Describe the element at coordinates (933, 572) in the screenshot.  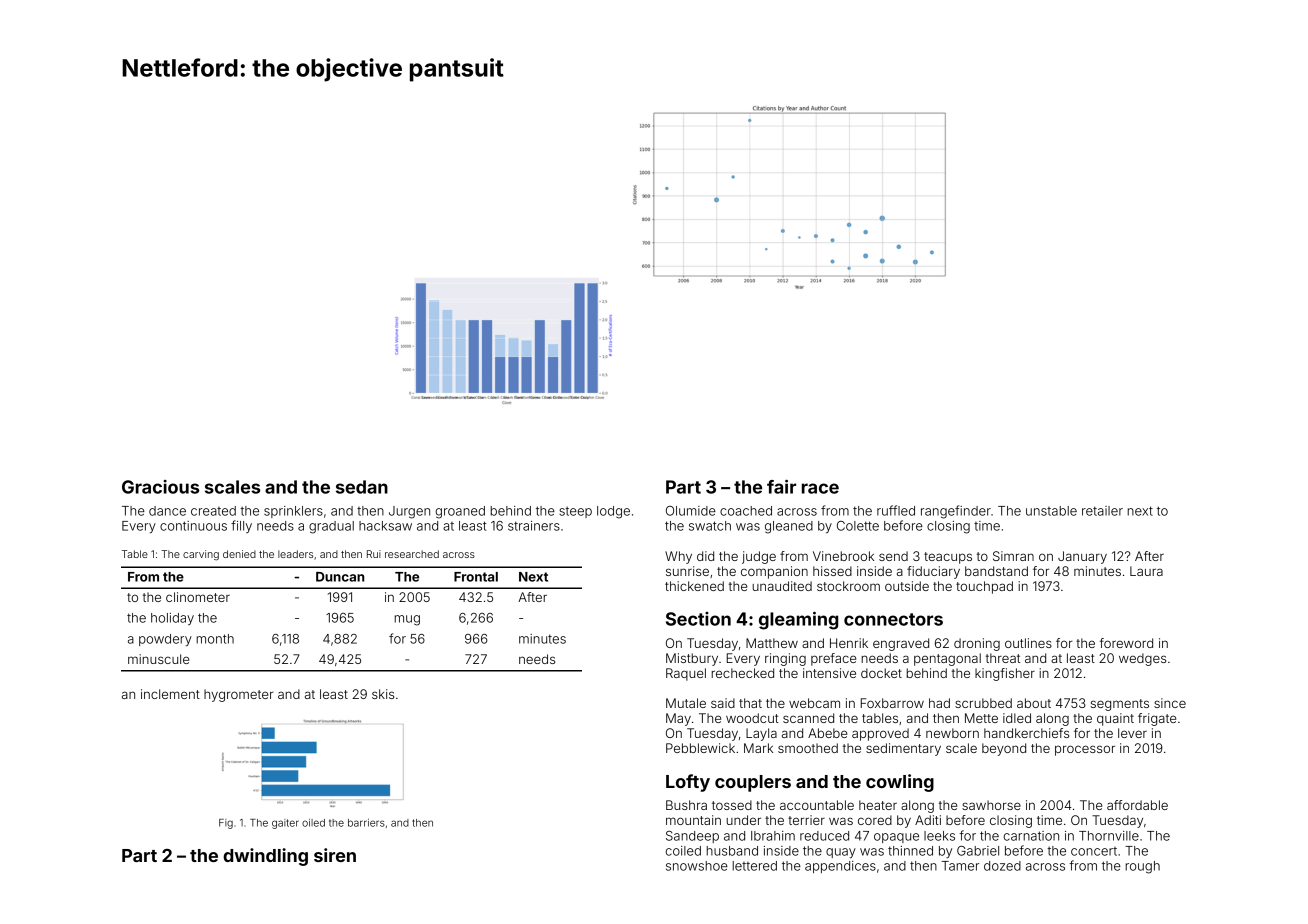
I see `fiduciary` at that location.
